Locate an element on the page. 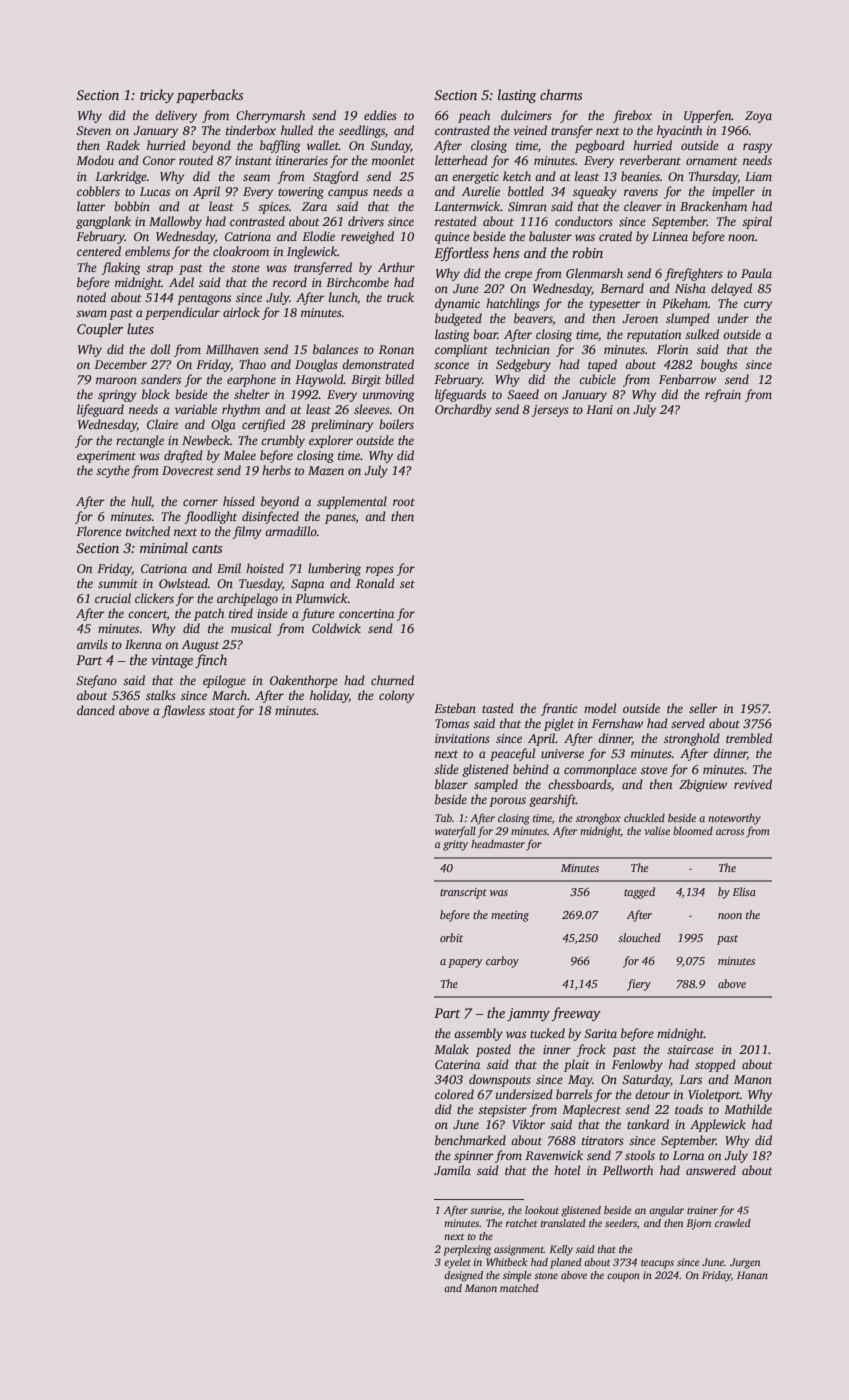 The height and width of the image is (1400, 849). Hani is located at coordinates (599, 409).
